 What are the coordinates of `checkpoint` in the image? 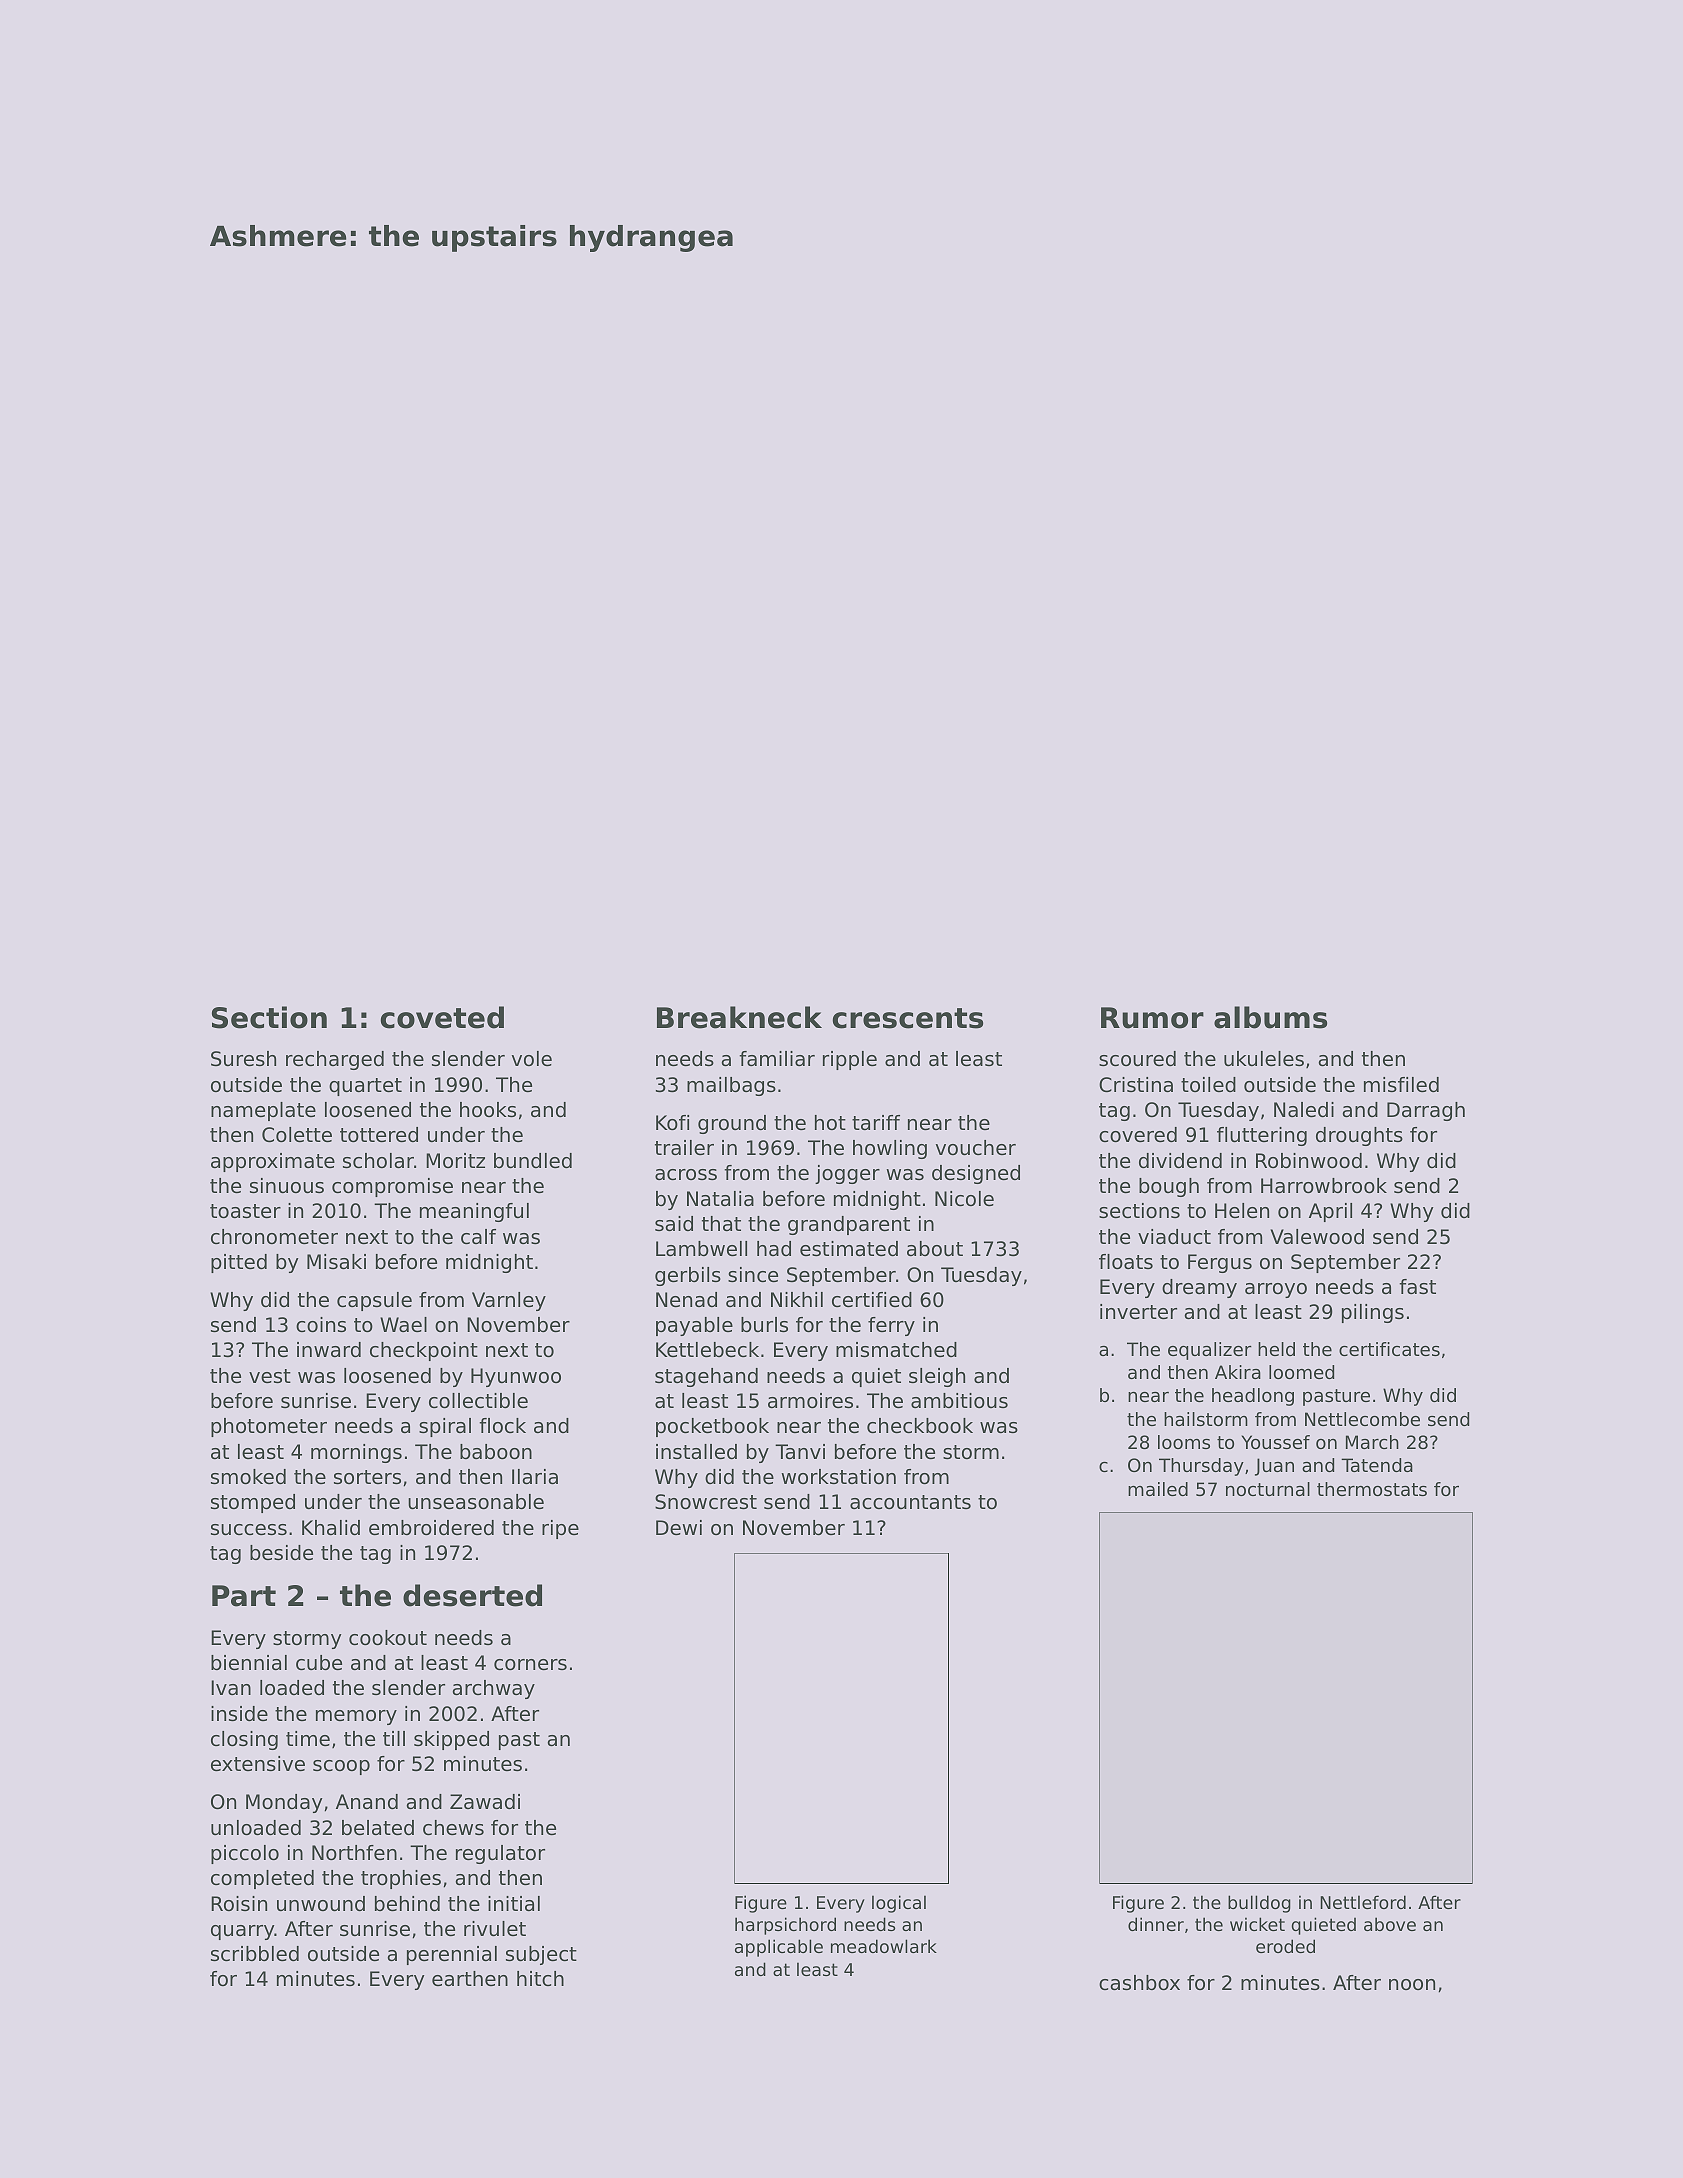 It's located at (424, 1351).
